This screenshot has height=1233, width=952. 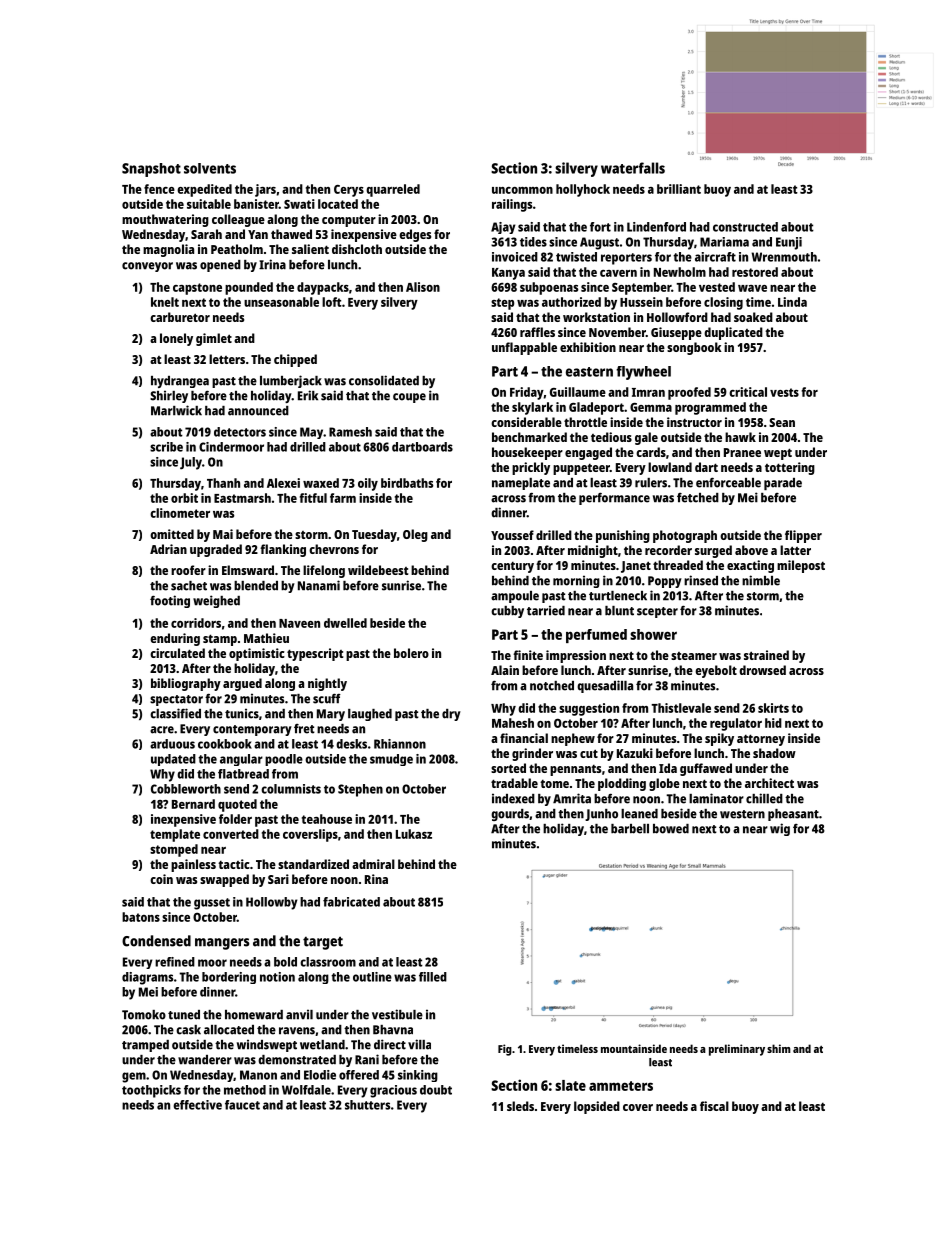 I want to click on anvil, so click(x=299, y=1014).
